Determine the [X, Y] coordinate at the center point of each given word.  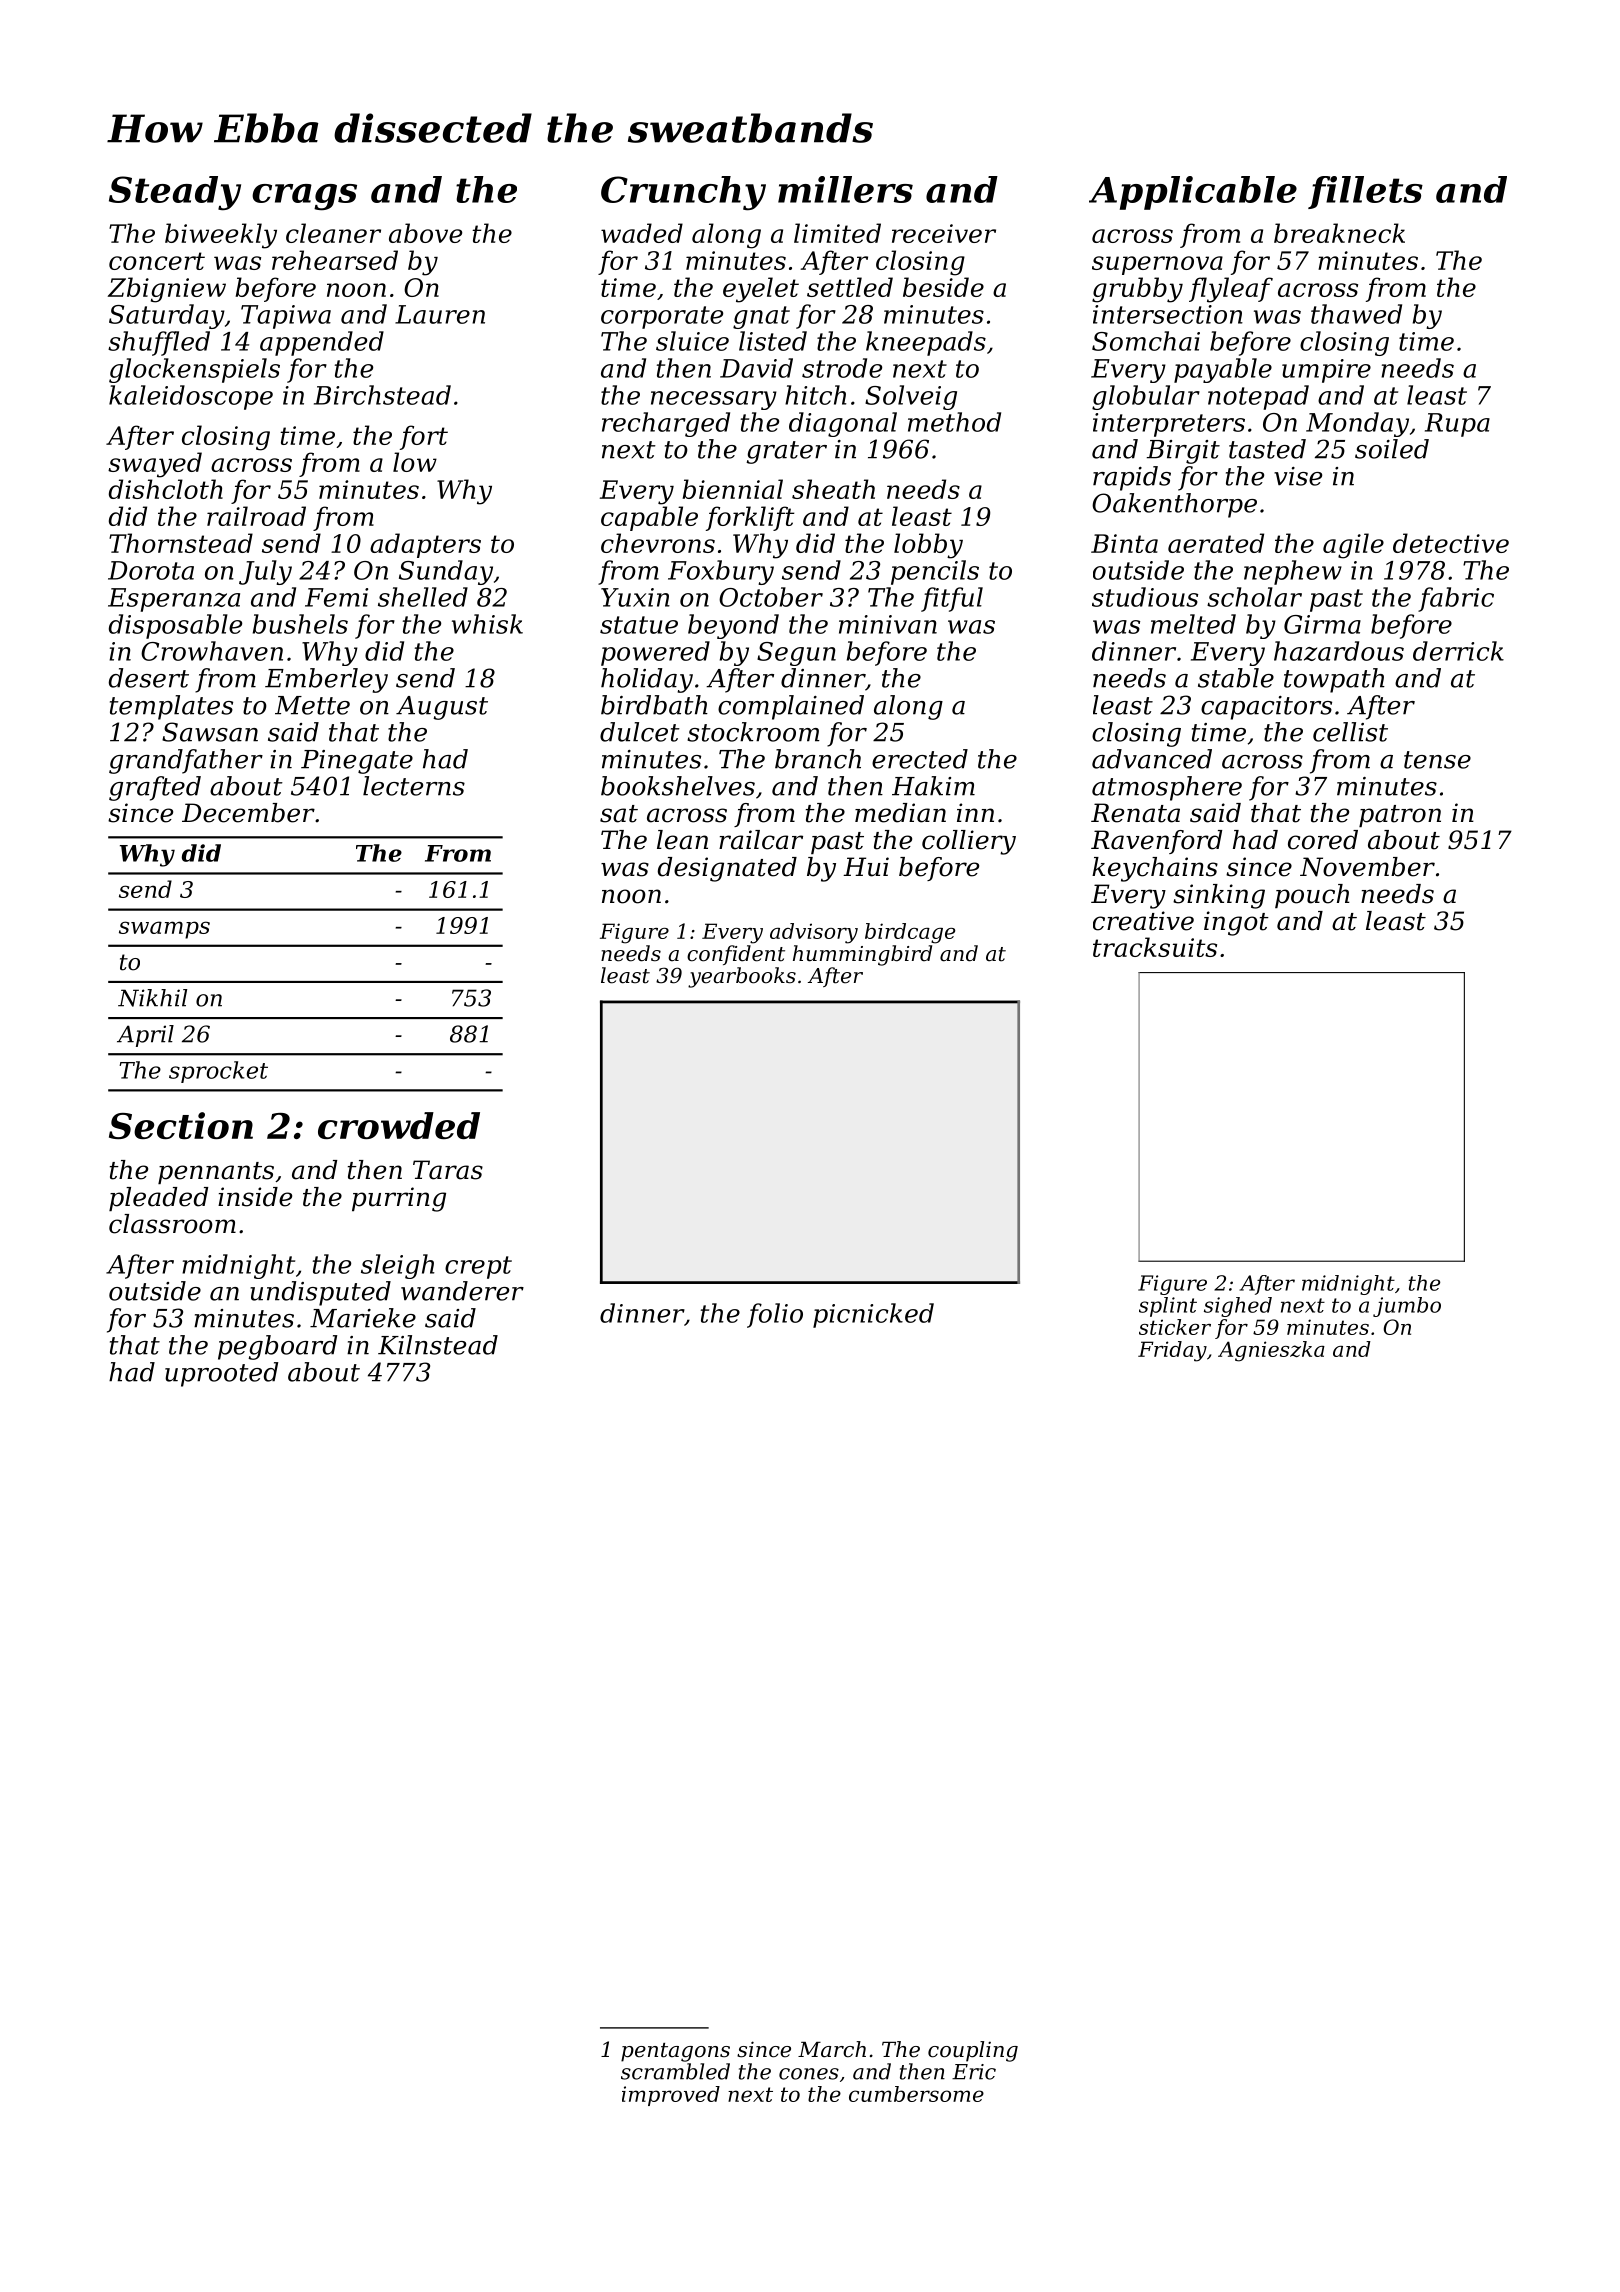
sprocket [218, 1072]
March [832, 2049]
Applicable [1193, 193]
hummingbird [862, 955]
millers [845, 189]
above [425, 233]
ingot [1236, 923]
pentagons [675, 2052]
